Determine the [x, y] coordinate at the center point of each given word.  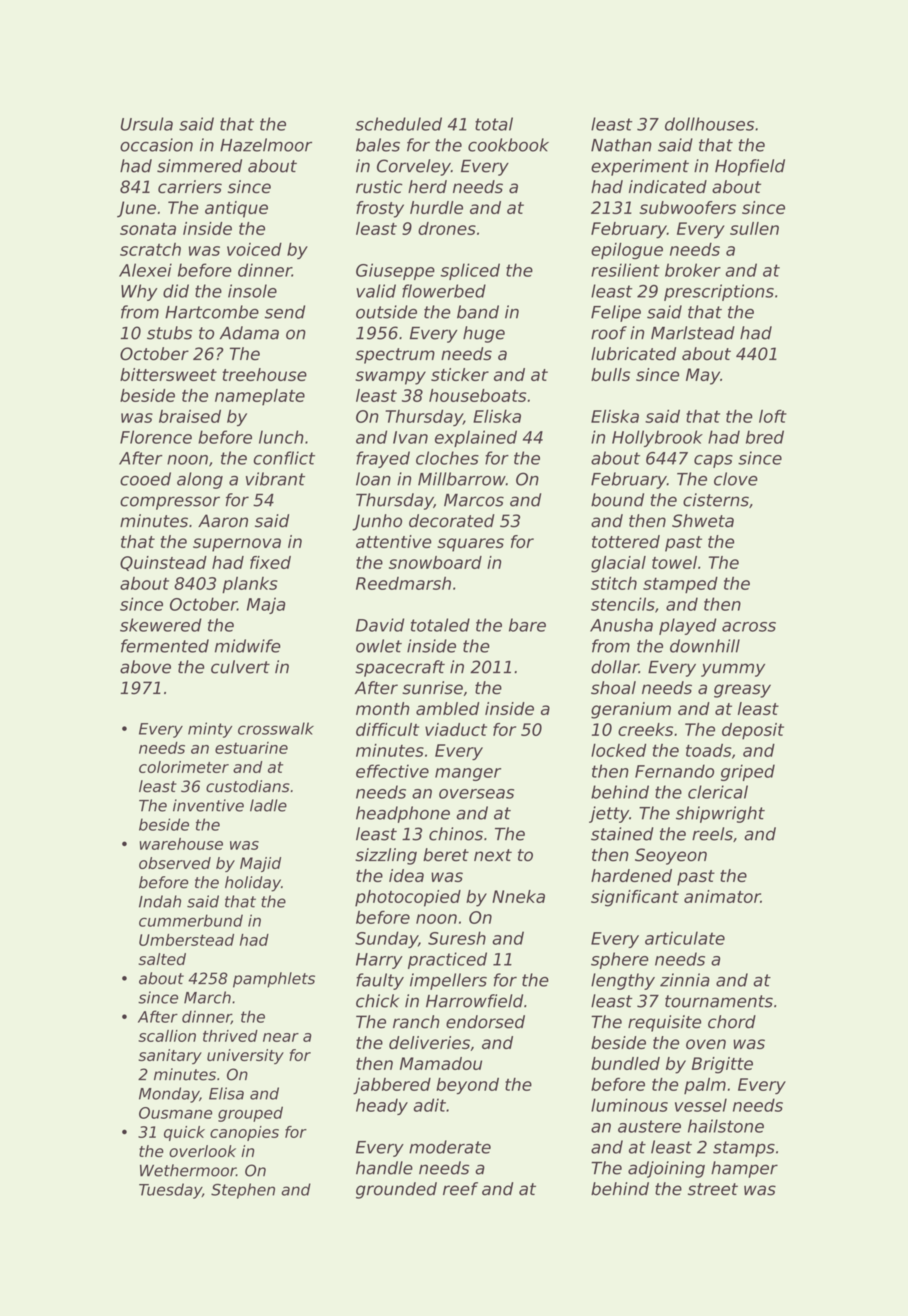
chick [377, 1001]
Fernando [674, 771]
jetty [609, 814]
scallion [167, 1036]
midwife [248, 646]
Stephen [243, 1191]
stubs [169, 333]
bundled [625, 1063]
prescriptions [719, 292]
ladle [268, 805]
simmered [199, 166]
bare [527, 625]
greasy [742, 691]
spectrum [395, 356]
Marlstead [693, 333]
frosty [380, 209]
